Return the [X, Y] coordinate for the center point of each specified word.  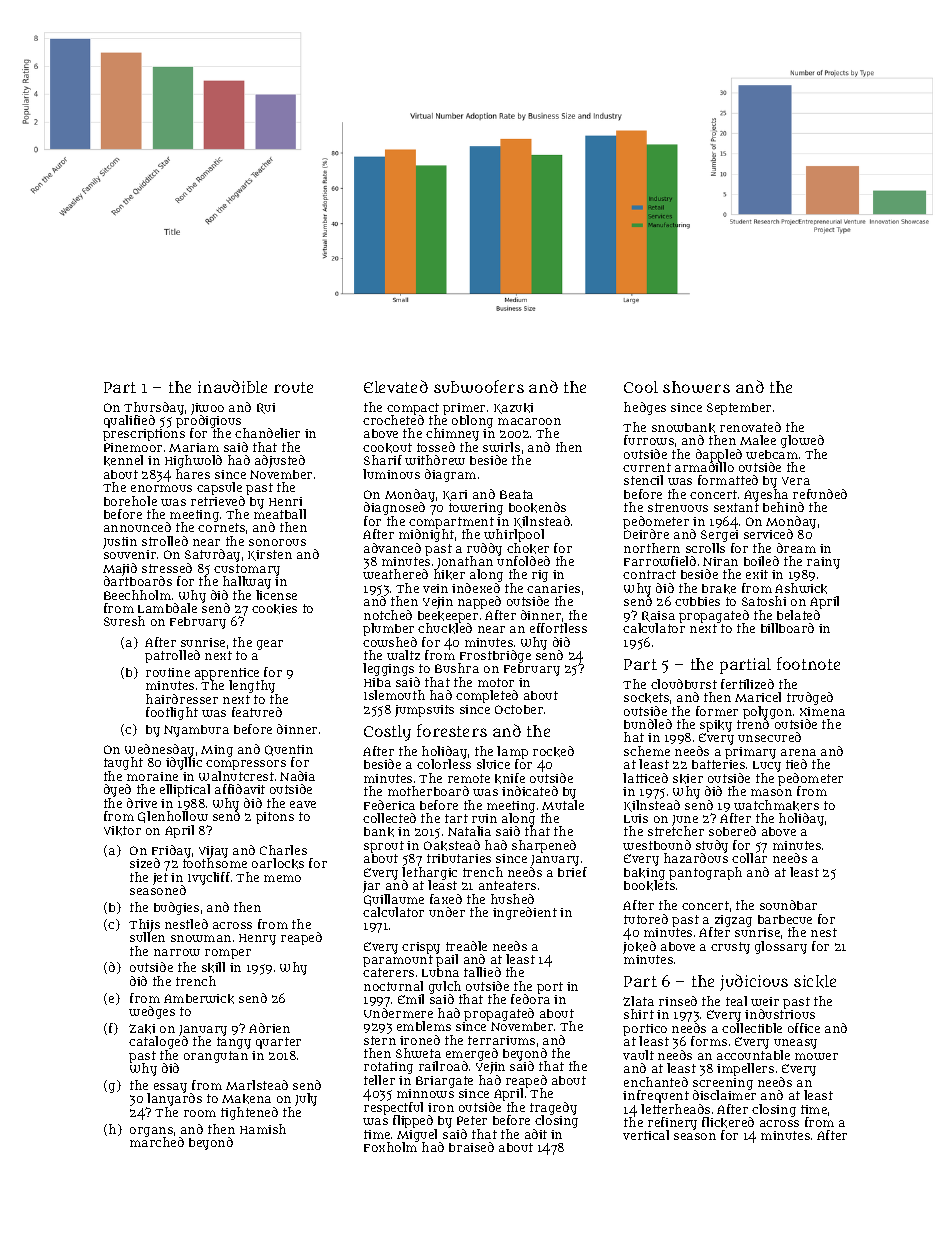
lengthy [252, 686]
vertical [646, 1135]
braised [471, 1147]
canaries [553, 588]
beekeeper [448, 617]
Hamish [263, 1129]
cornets [221, 528]
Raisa [658, 616]
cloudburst [684, 684]
